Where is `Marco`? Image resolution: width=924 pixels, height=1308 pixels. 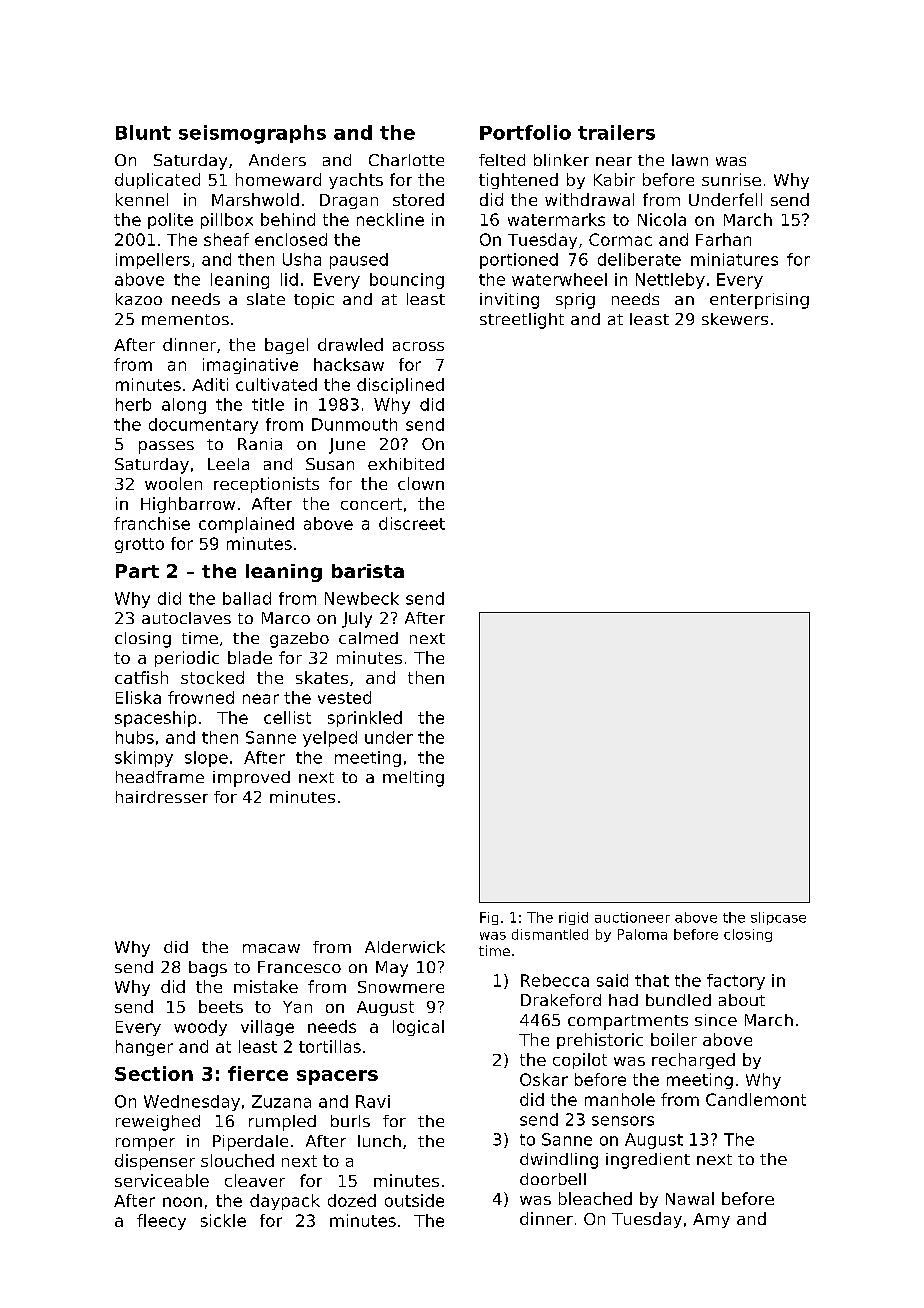 Marco is located at coordinates (286, 618).
